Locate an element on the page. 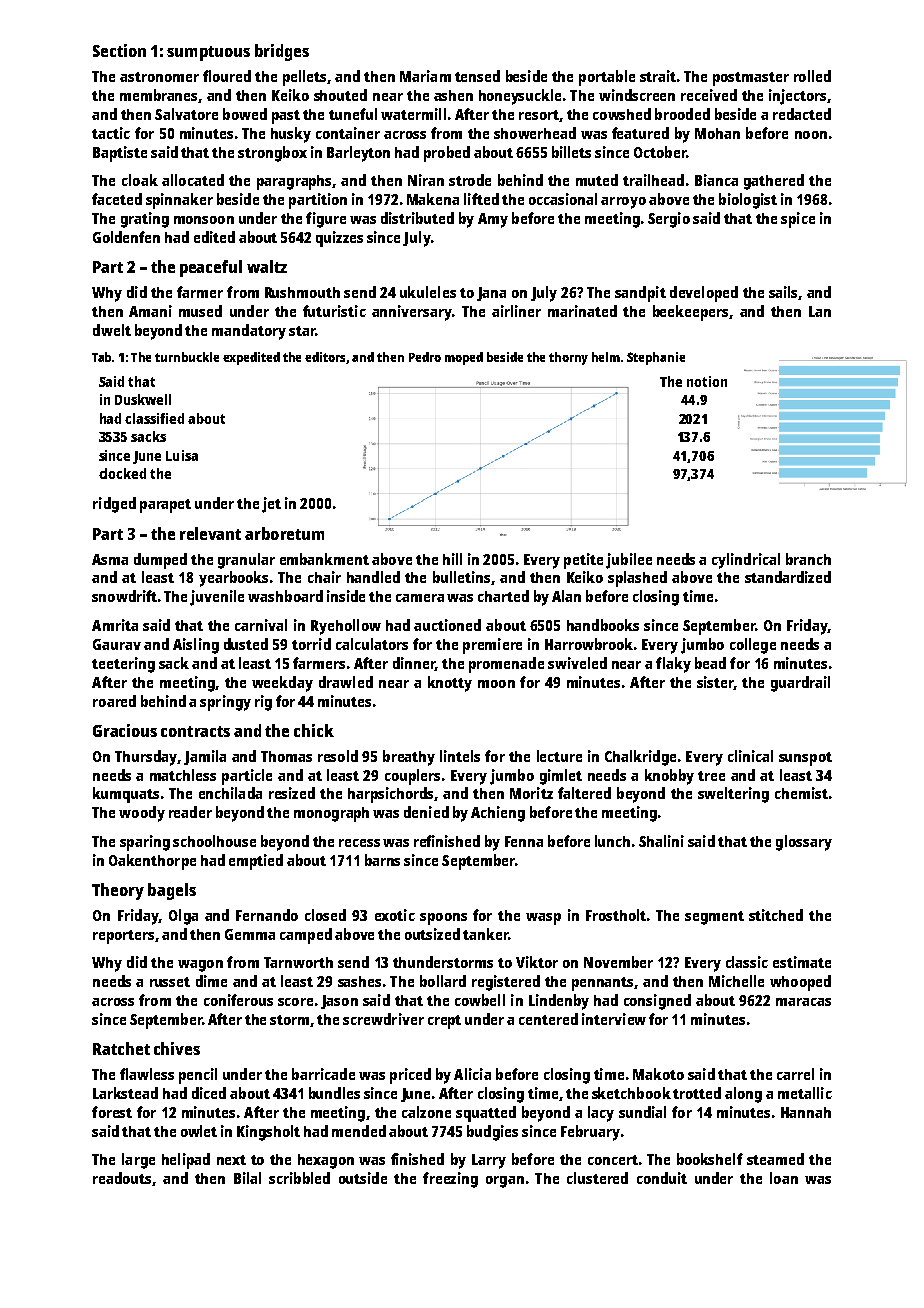  matchless is located at coordinates (183, 775).
